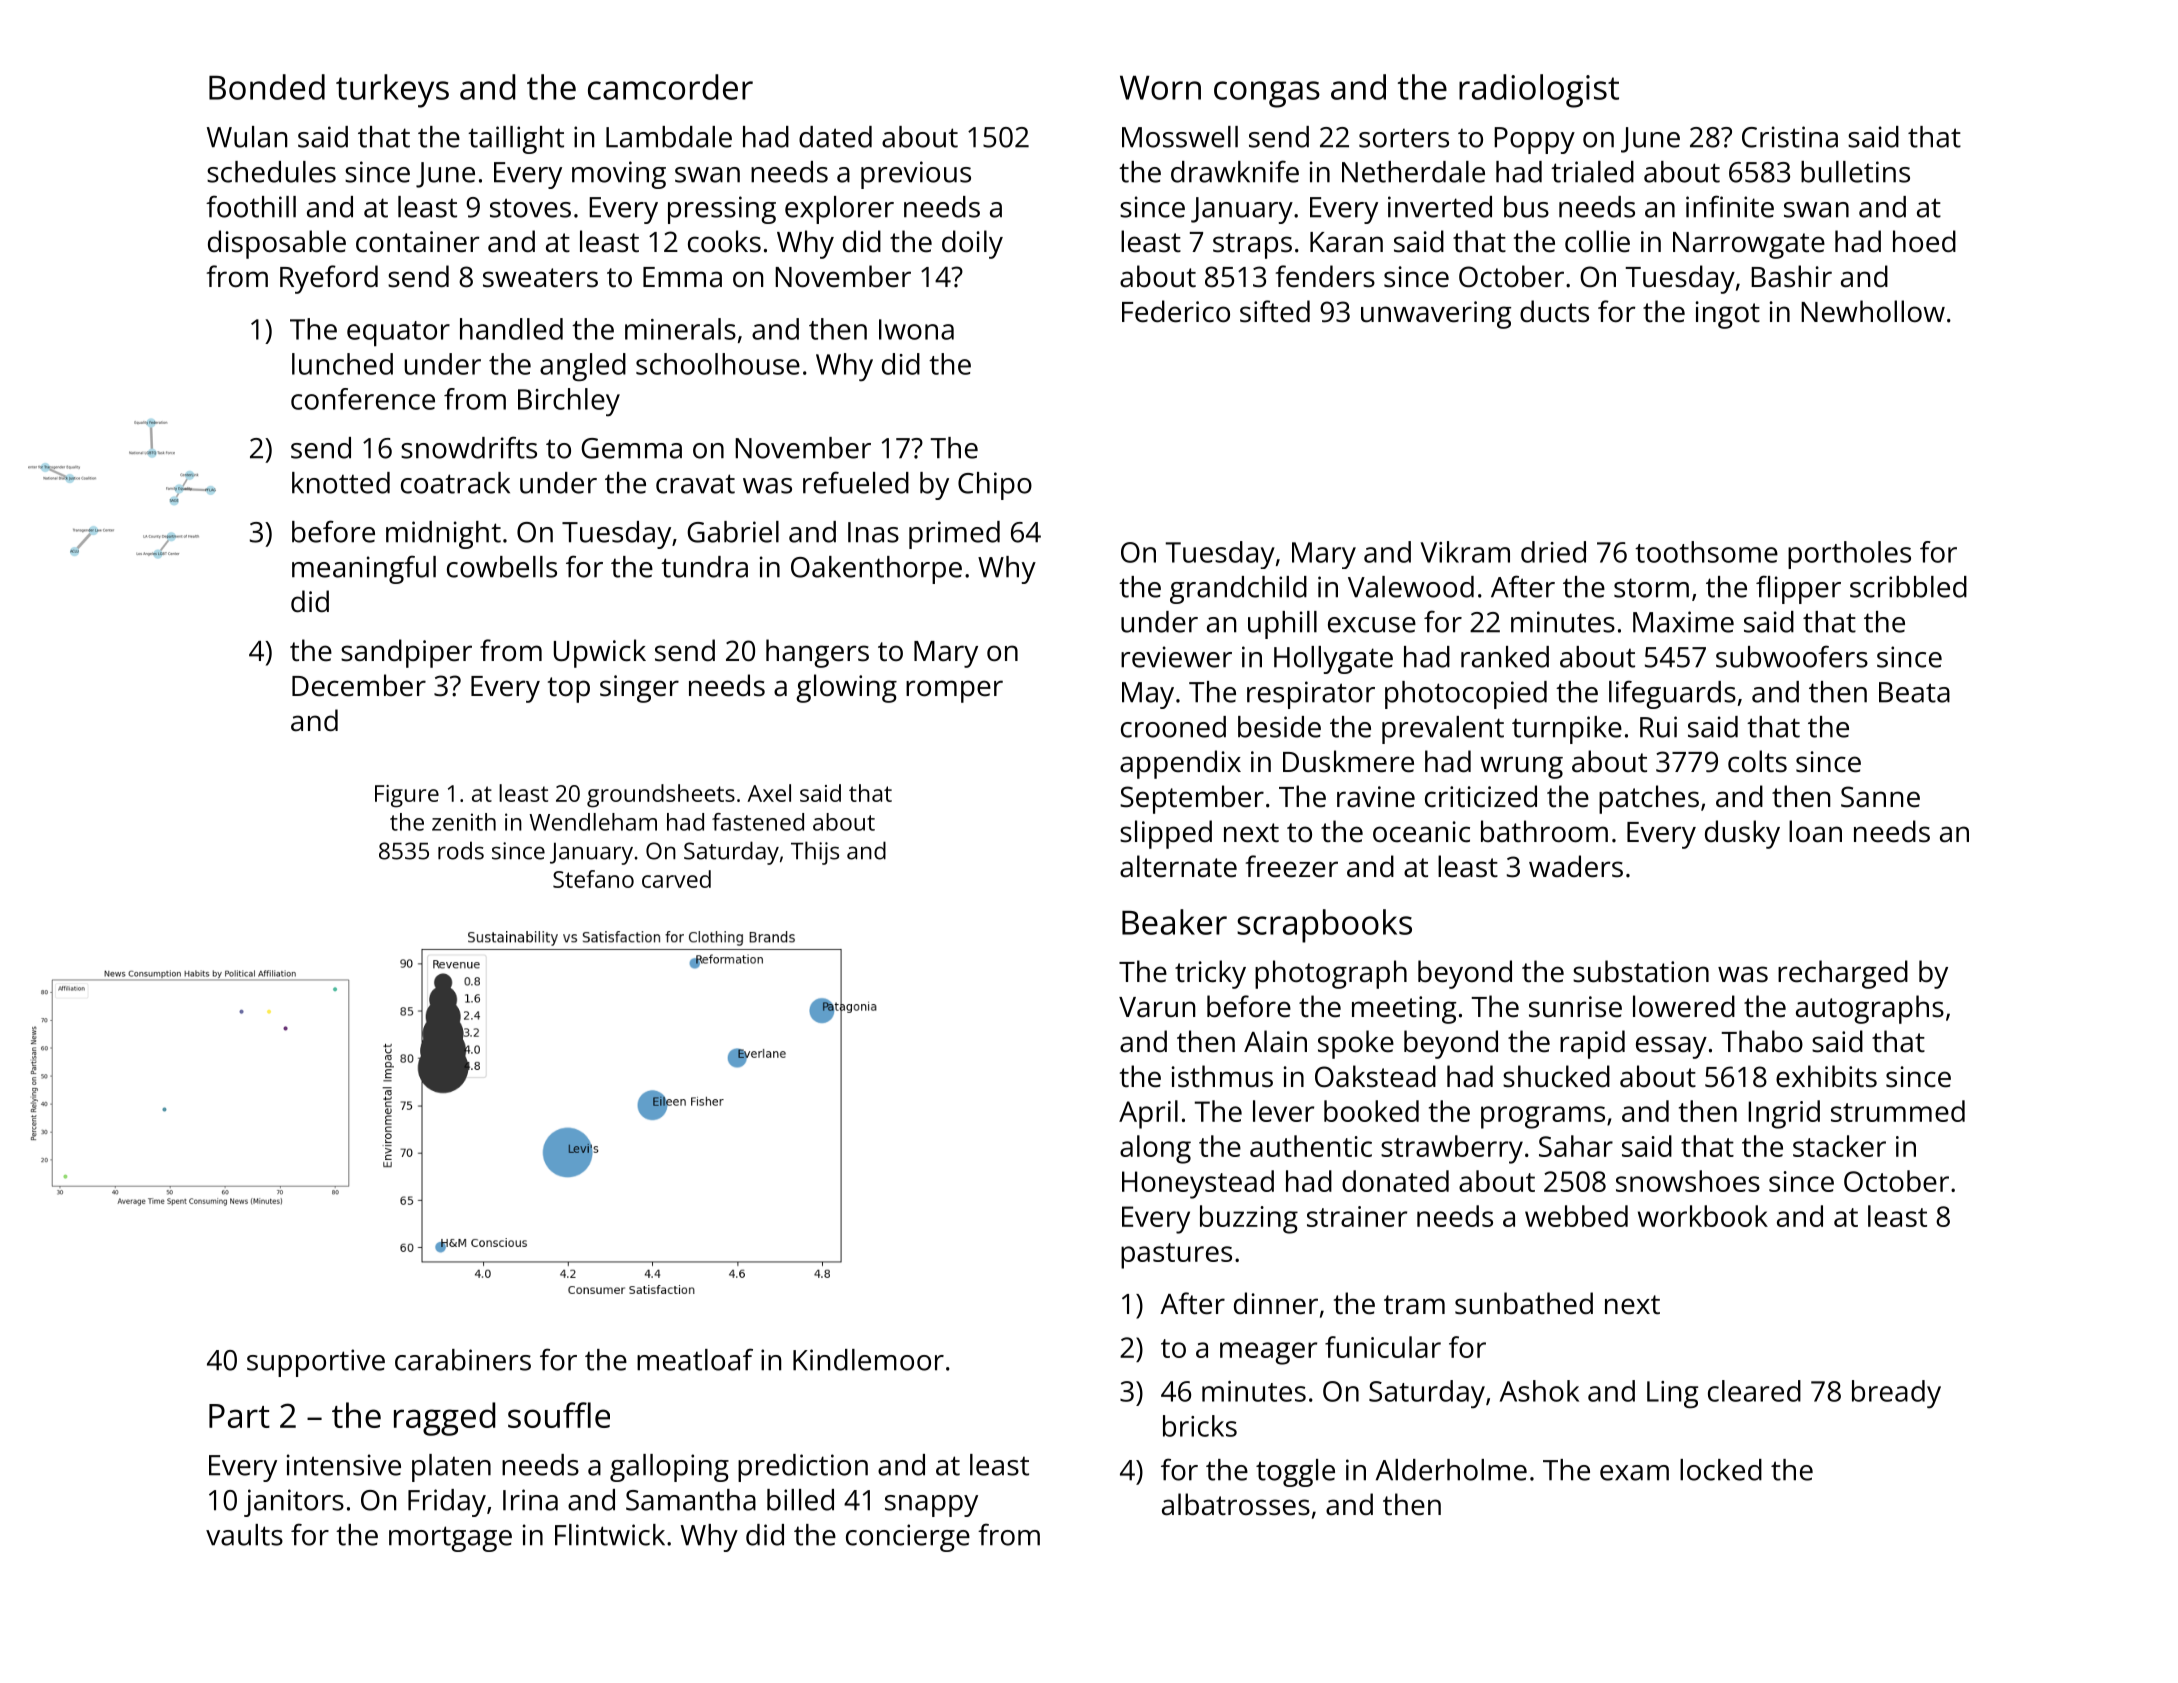  Describe the element at coordinates (1880, 797) in the screenshot. I see `Sanne` at that location.
